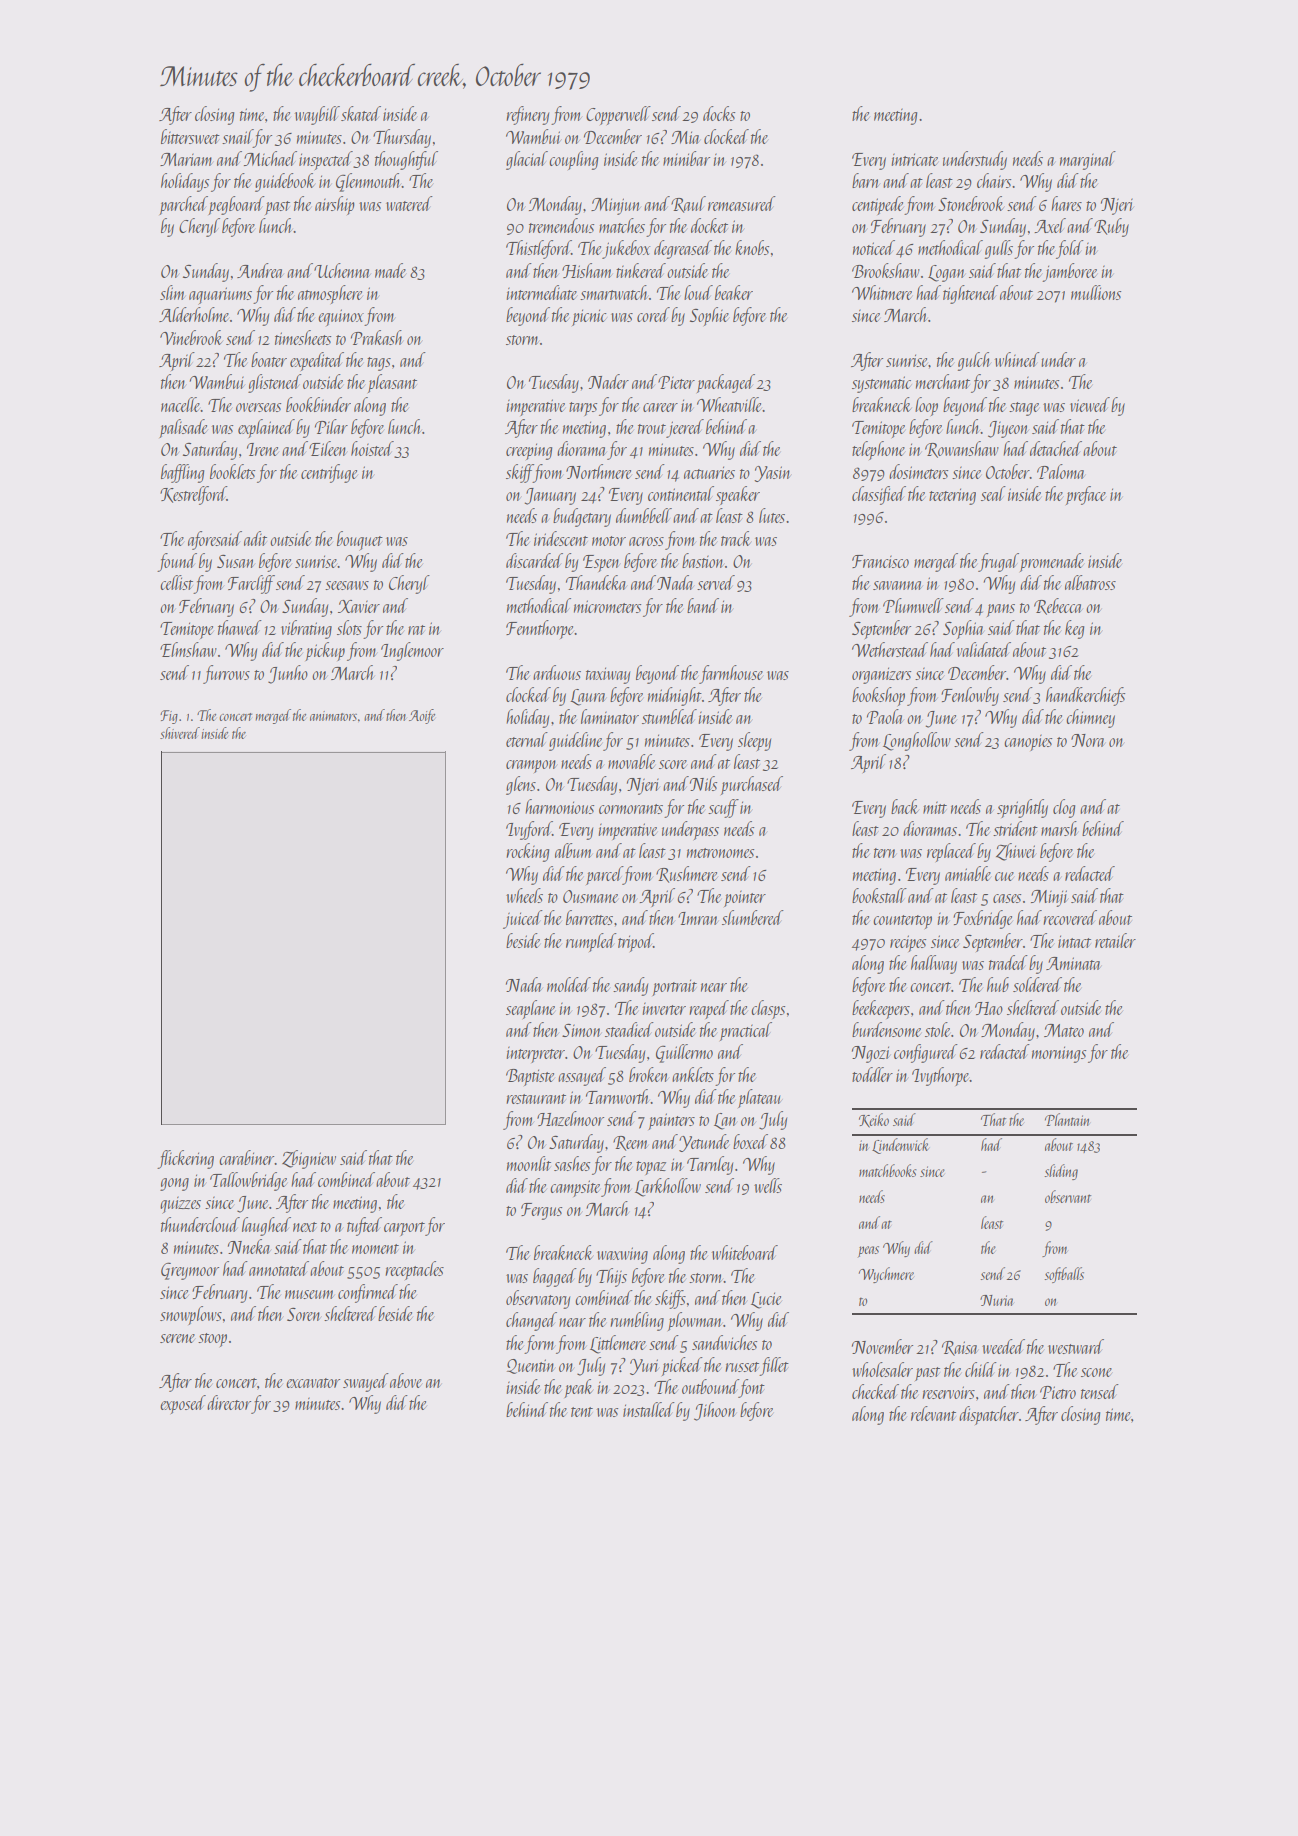 The width and height of the page is (1298, 1836). What do you see at coordinates (1090, 404) in the page?
I see `viewed` at bounding box center [1090, 404].
